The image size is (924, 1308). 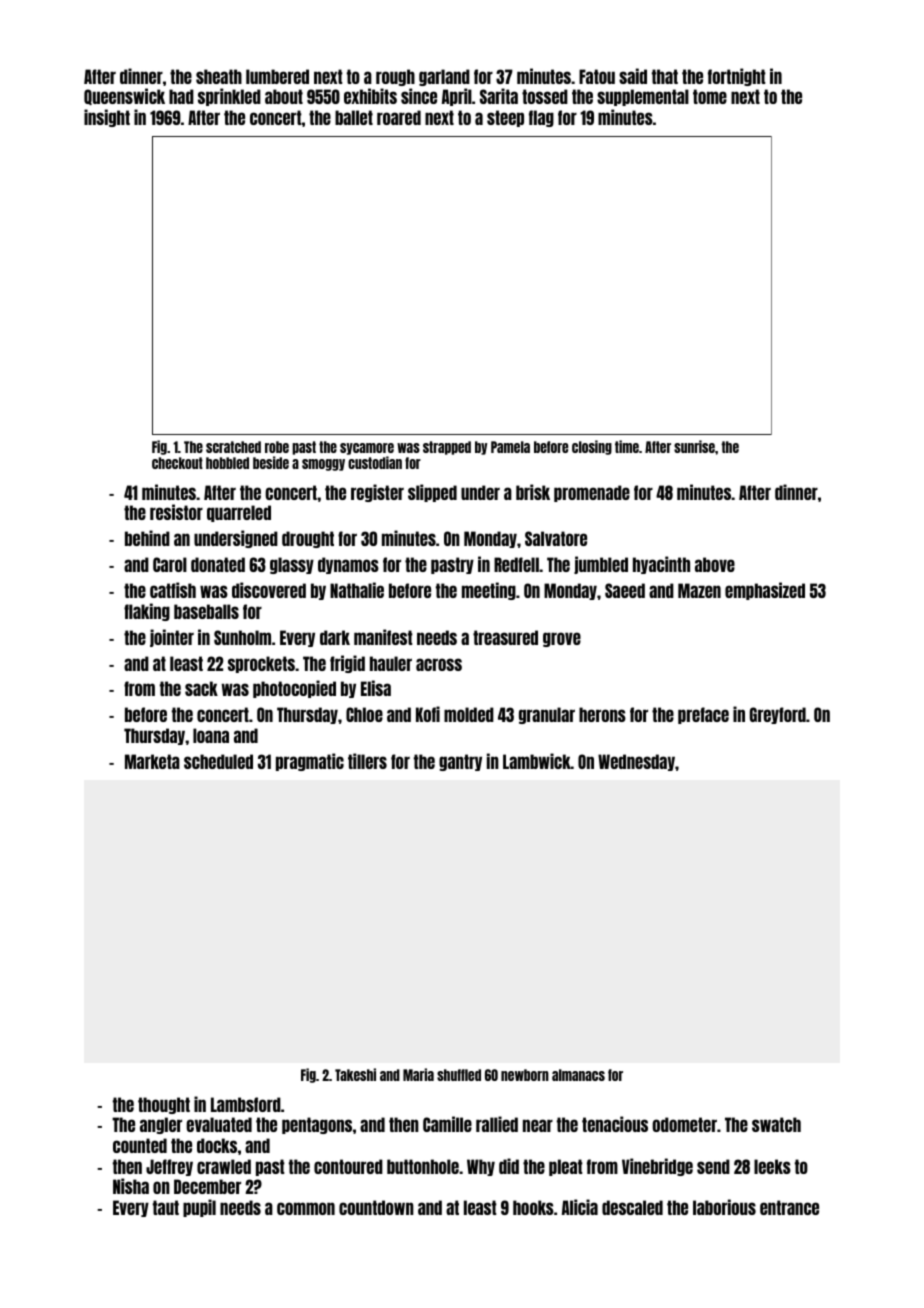 What do you see at coordinates (218, 564) in the document?
I see `donated` at bounding box center [218, 564].
